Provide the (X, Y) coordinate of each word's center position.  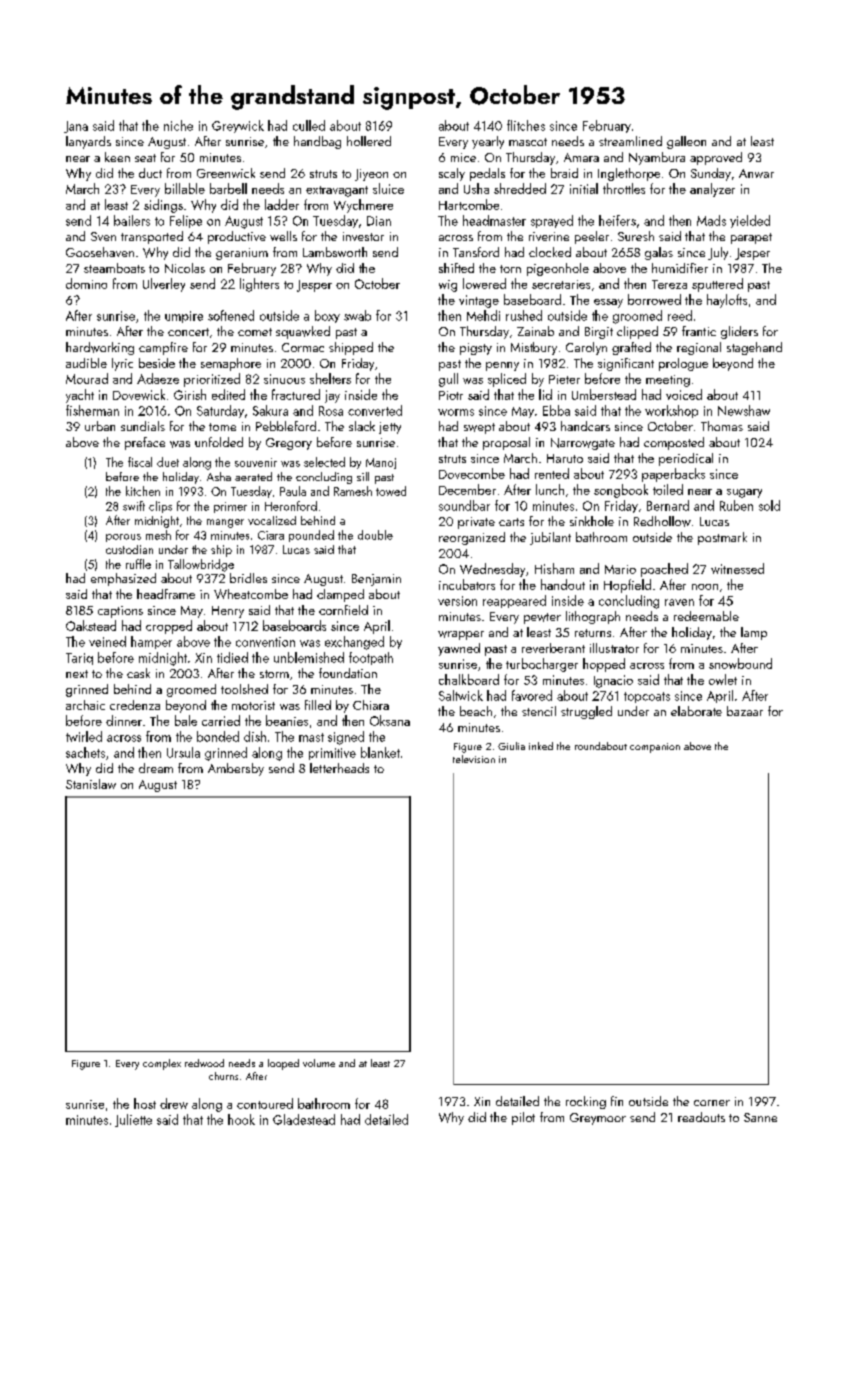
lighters (259, 285)
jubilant (550, 538)
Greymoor (598, 1119)
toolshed (244, 689)
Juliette (133, 1120)
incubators (467, 584)
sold (769, 505)
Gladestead (304, 1119)
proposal (506, 443)
